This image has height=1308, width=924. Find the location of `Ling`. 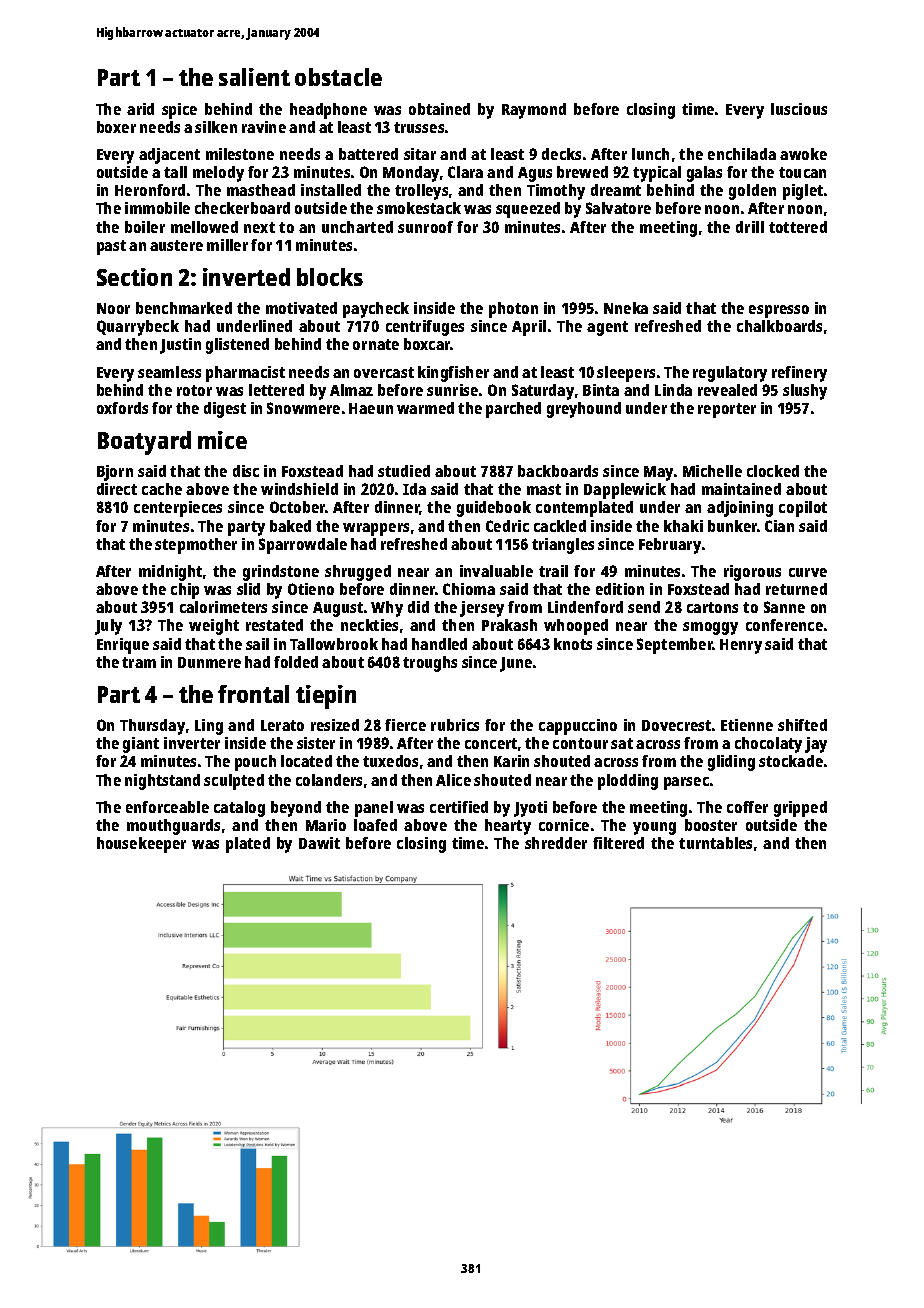

Ling is located at coordinates (209, 727).
